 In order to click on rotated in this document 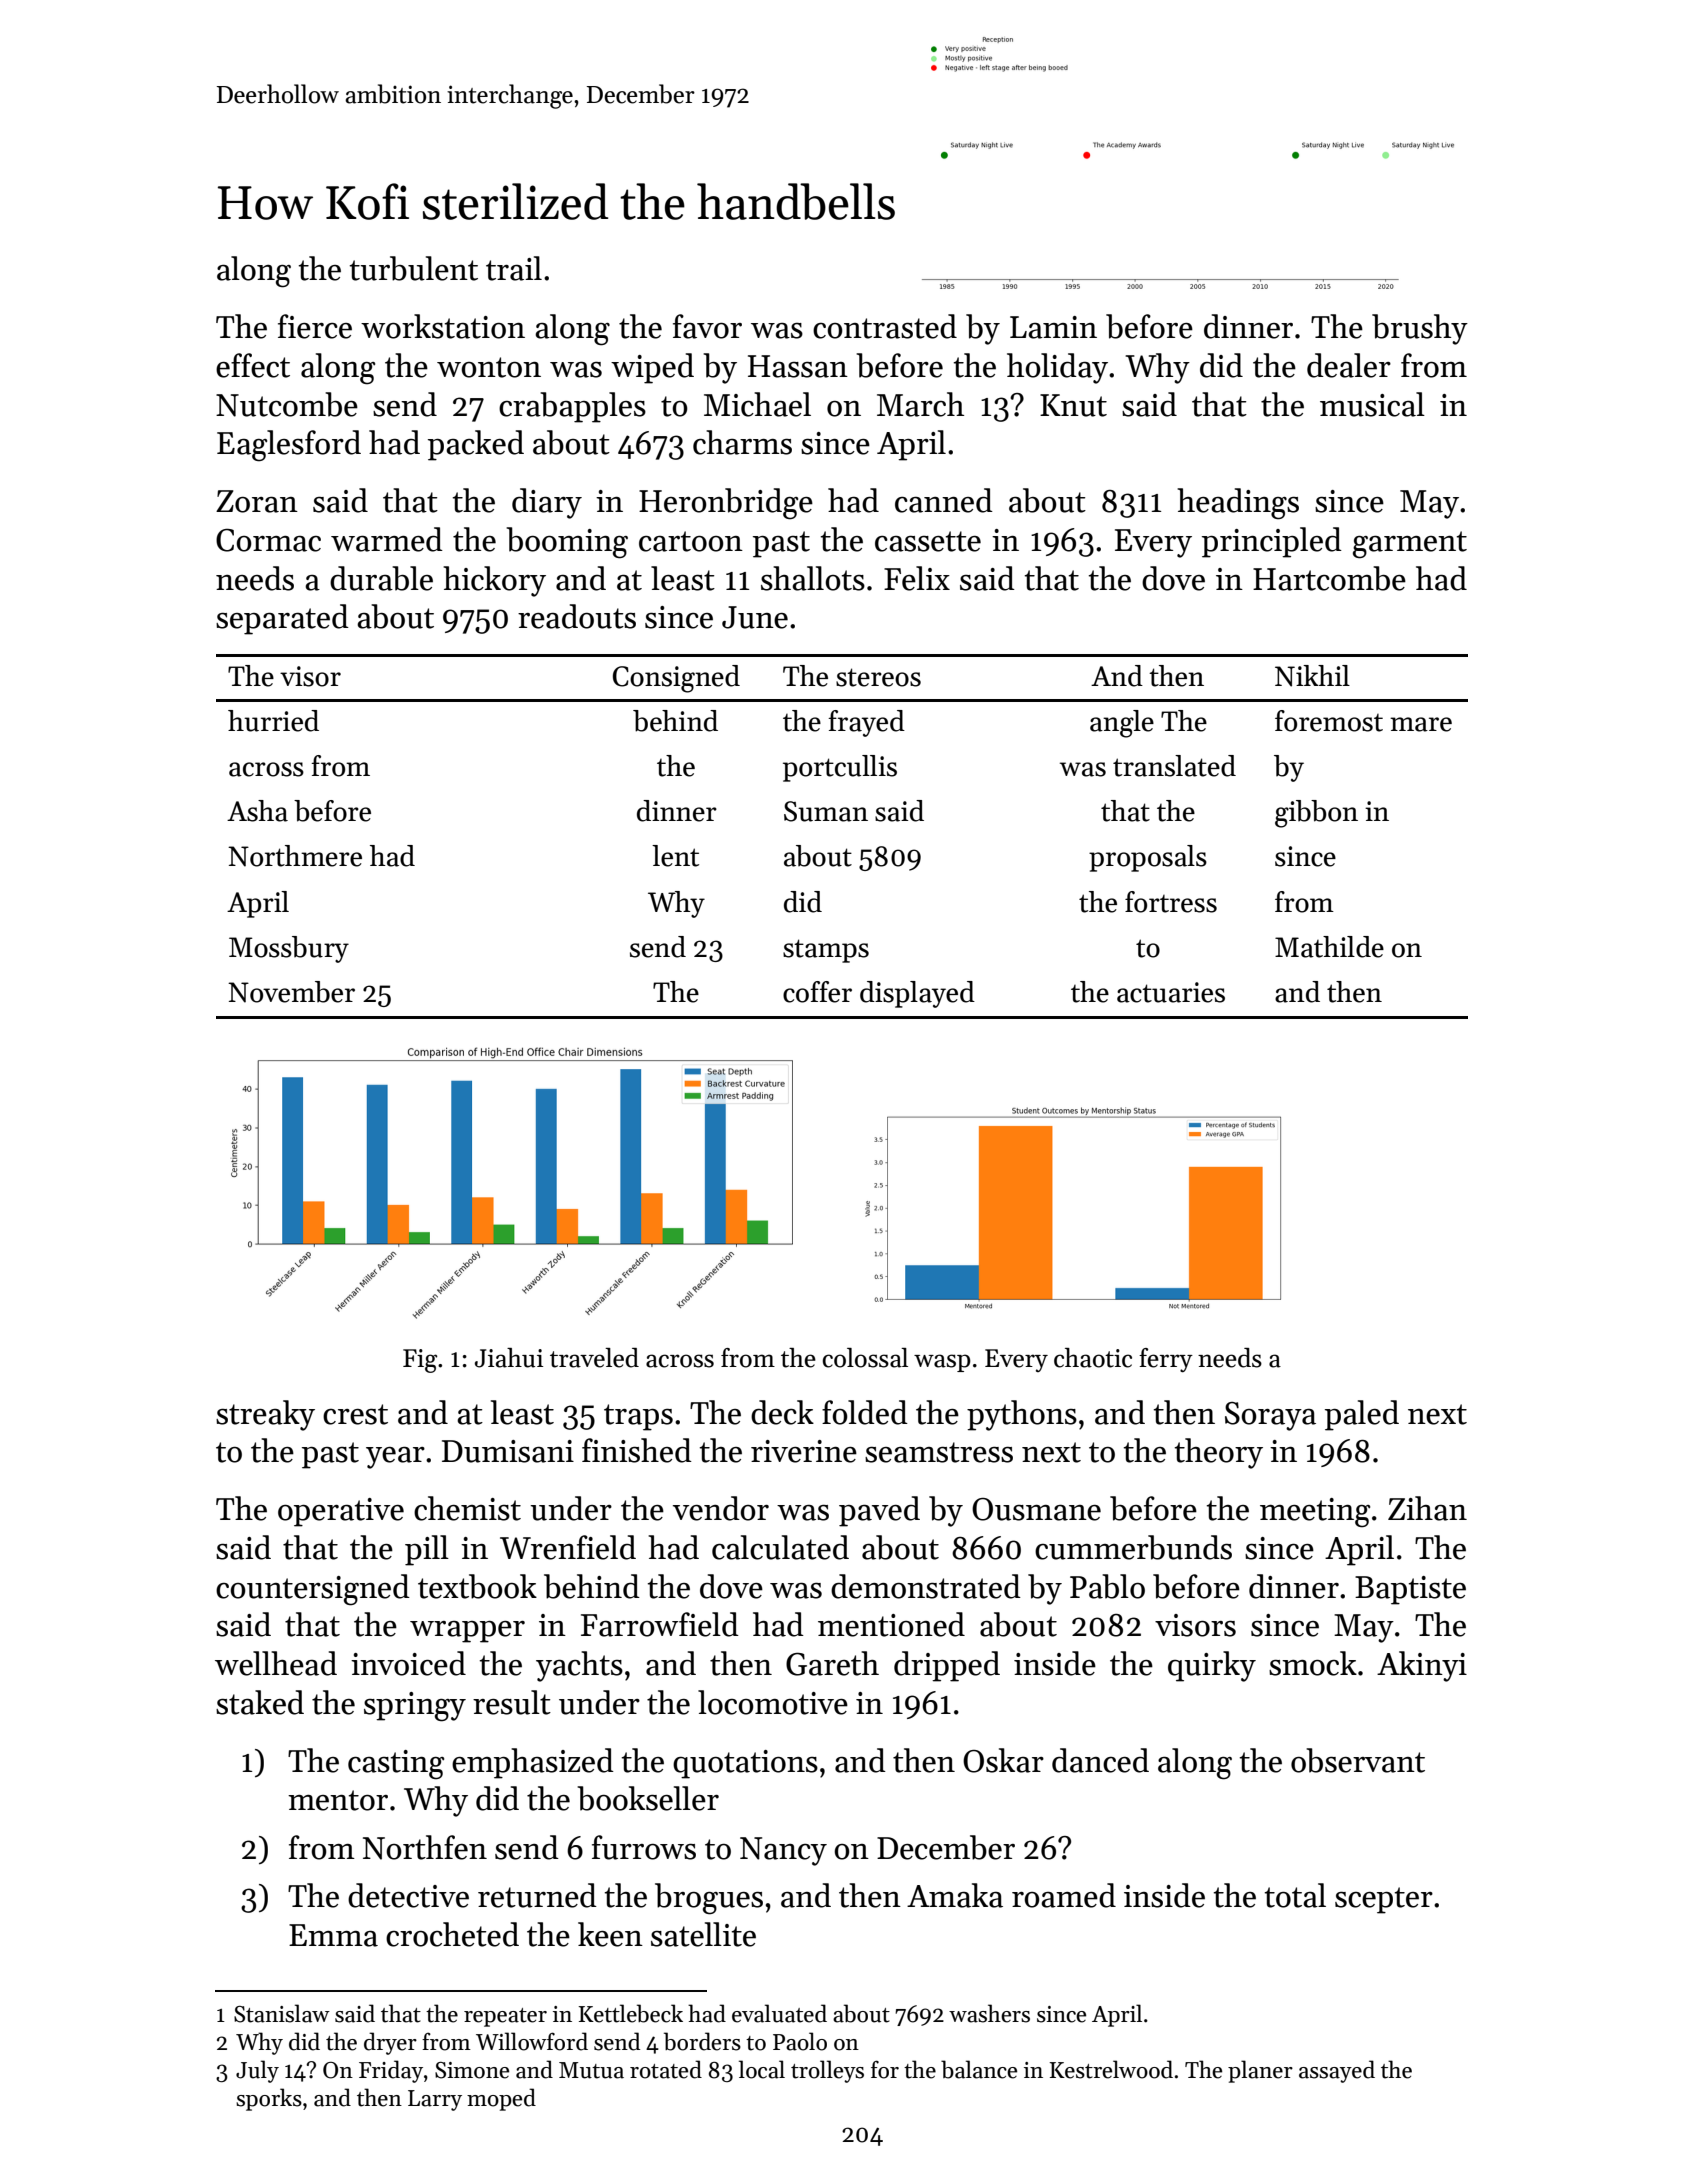, I will do `click(666, 2069)`.
